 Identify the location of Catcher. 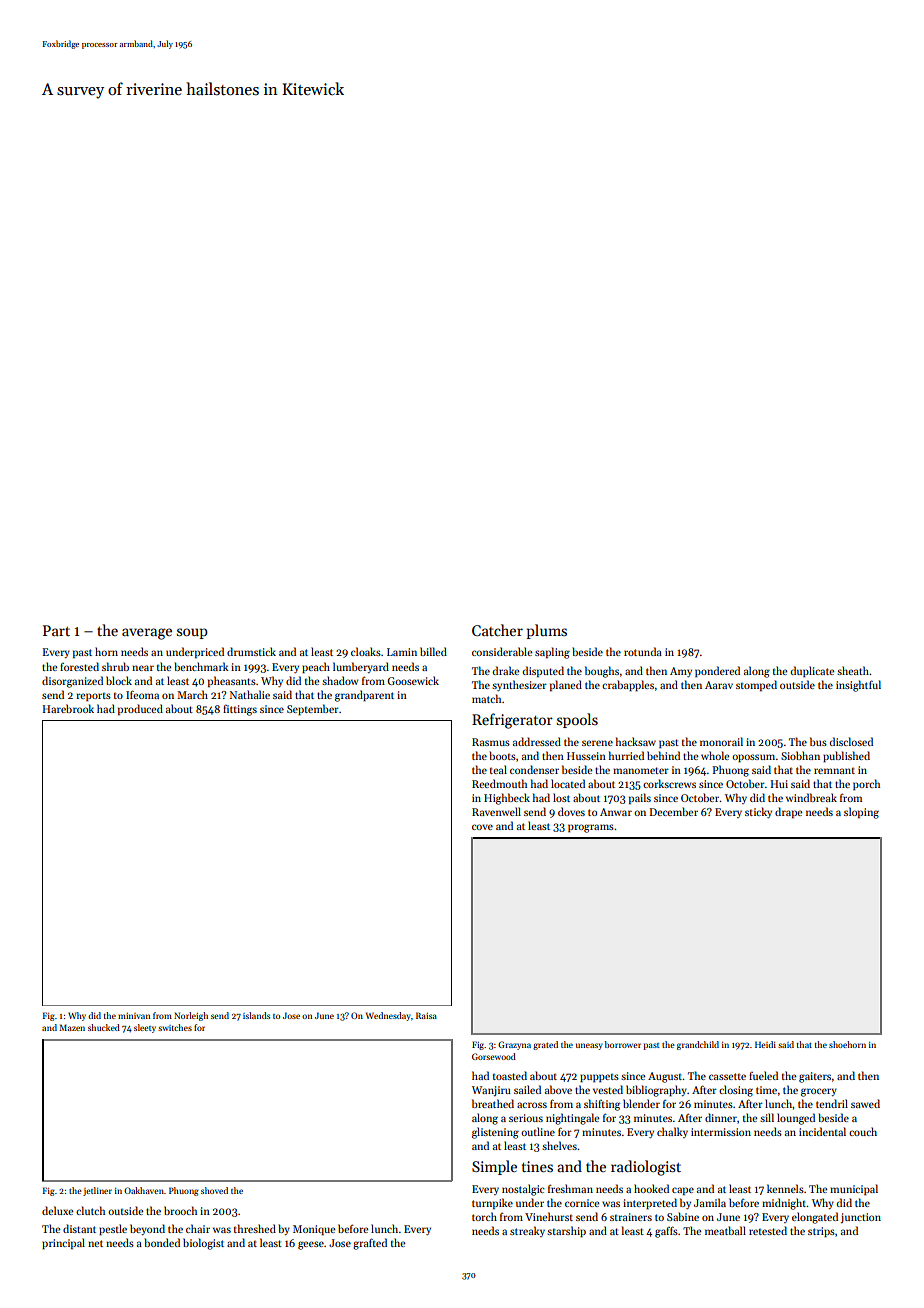
(497, 630).
